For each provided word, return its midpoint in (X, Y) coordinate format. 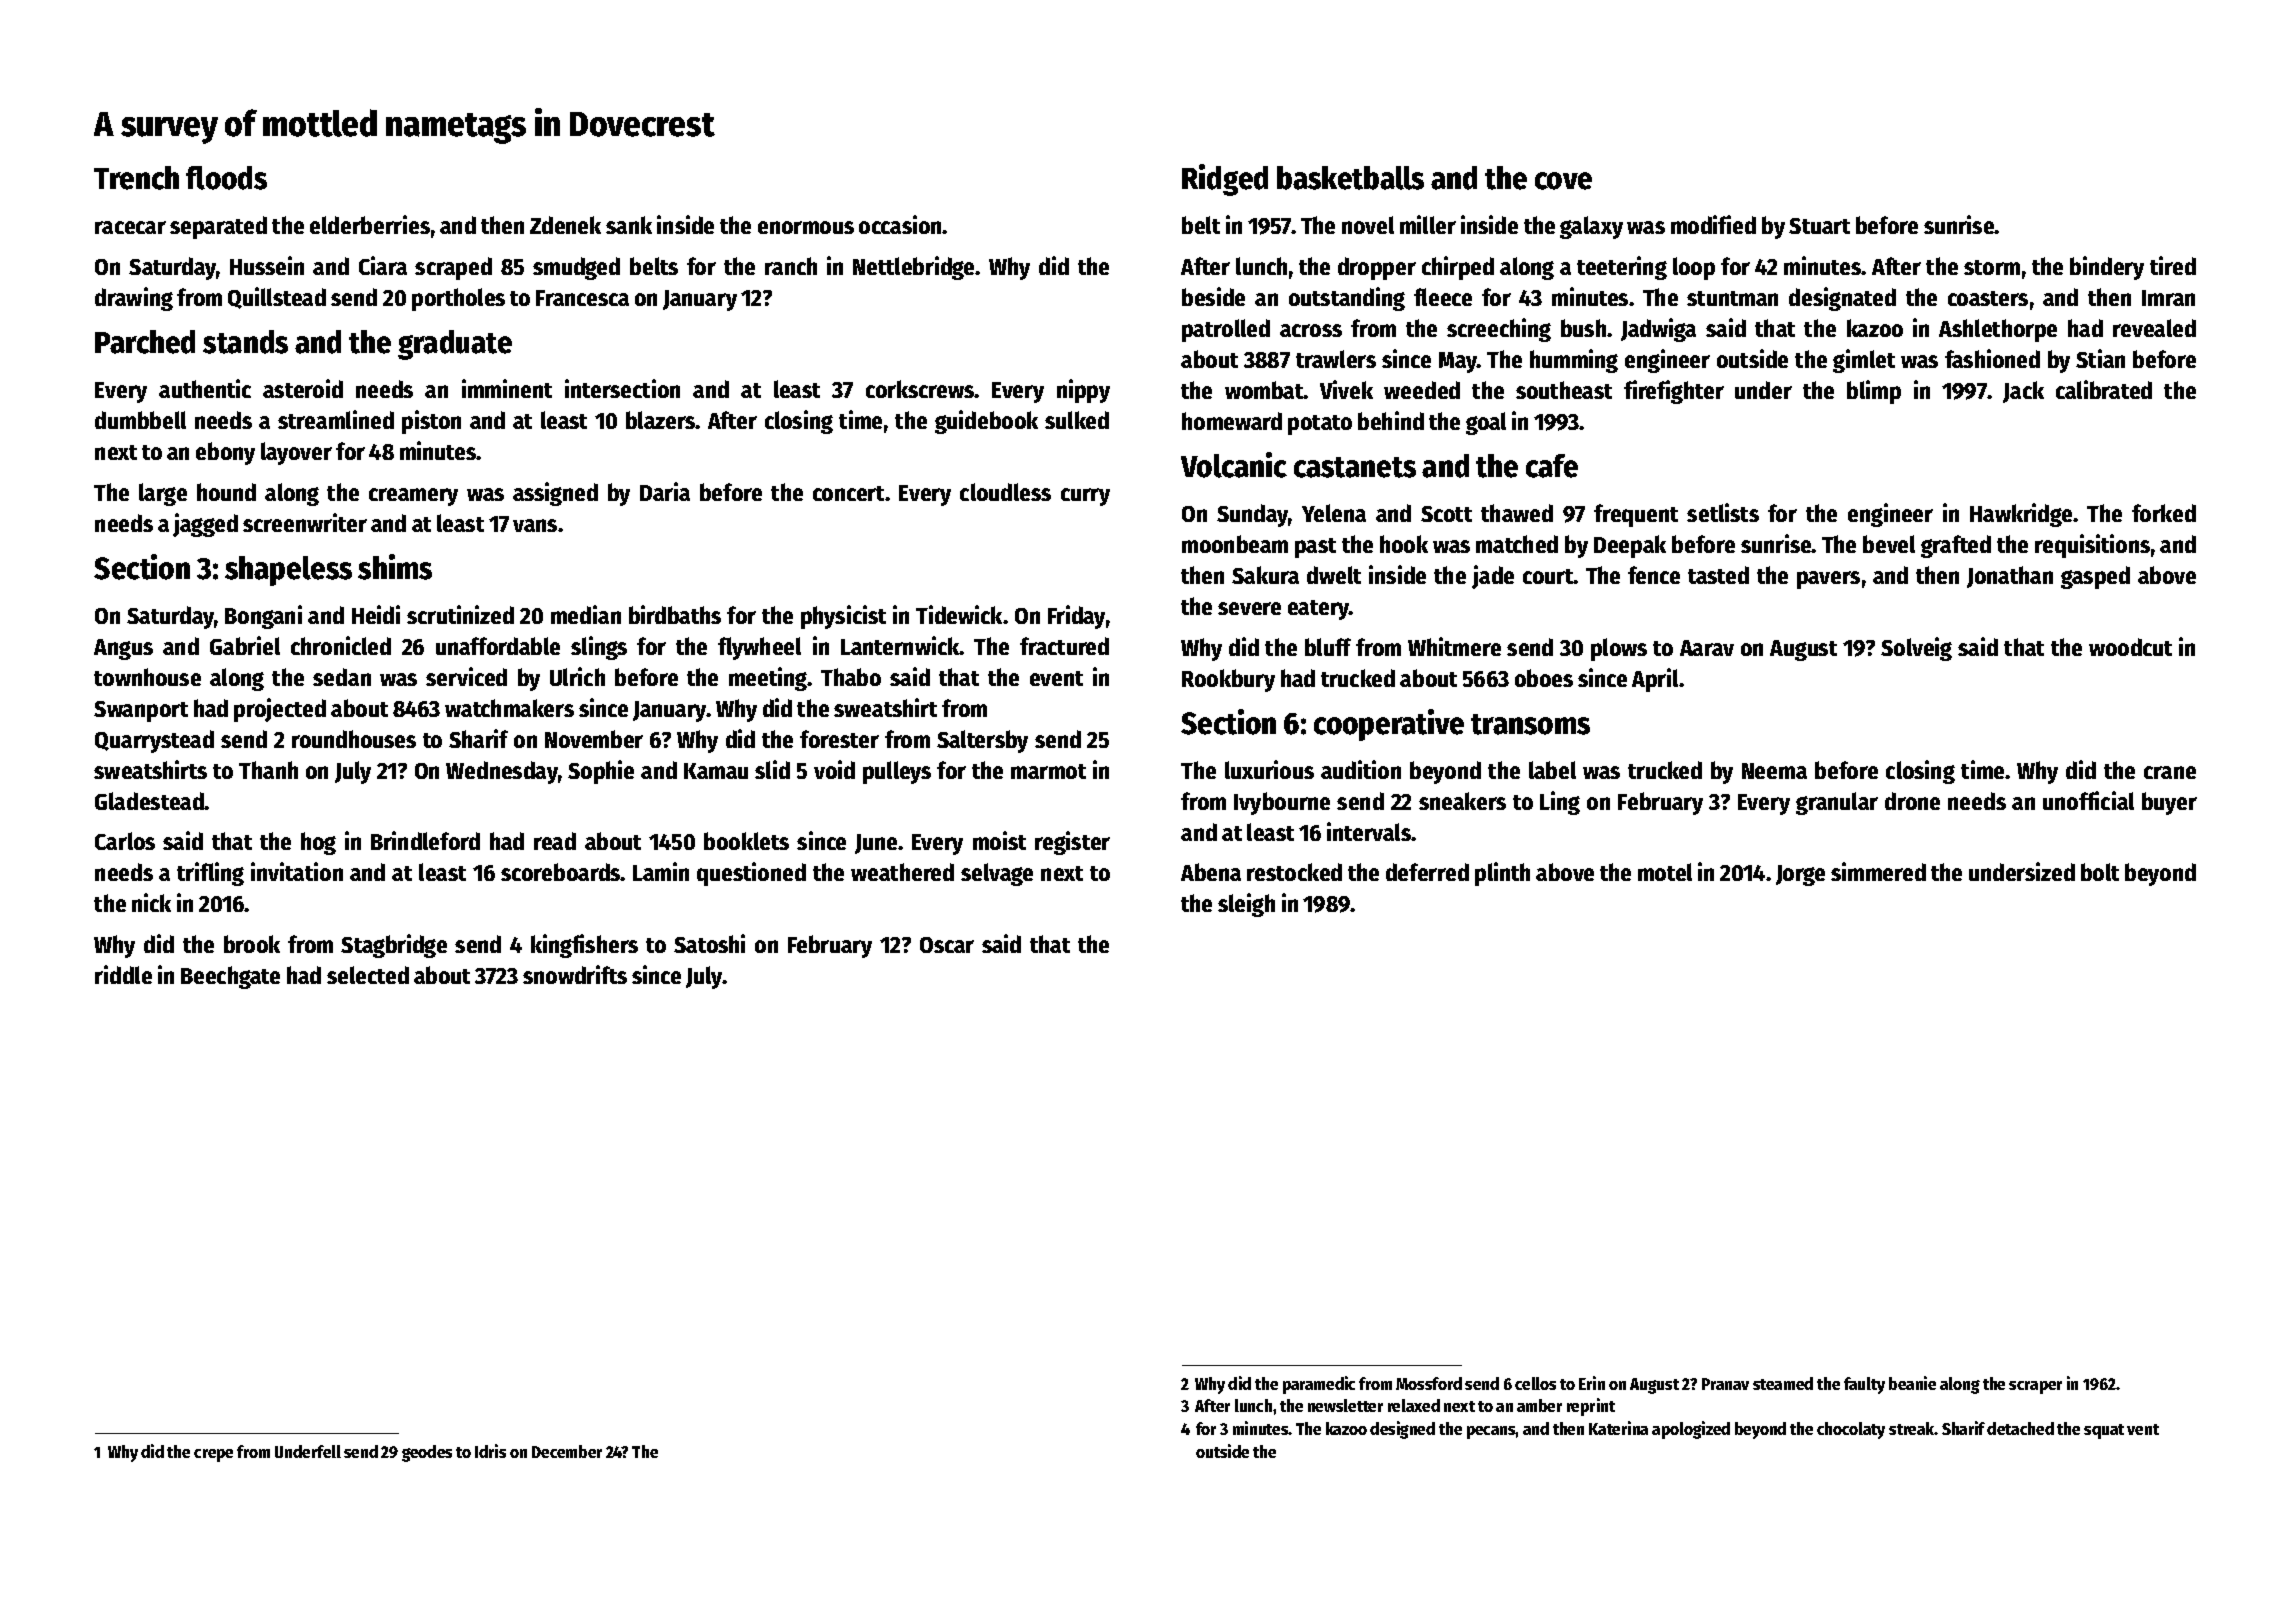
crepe (213, 1455)
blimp (1874, 392)
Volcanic (1234, 465)
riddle (123, 974)
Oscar (947, 945)
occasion (901, 224)
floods (226, 178)
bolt (2100, 872)
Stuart (1819, 226)
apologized (1691, 1430)
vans (535, 525)
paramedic (1319, 1385)
